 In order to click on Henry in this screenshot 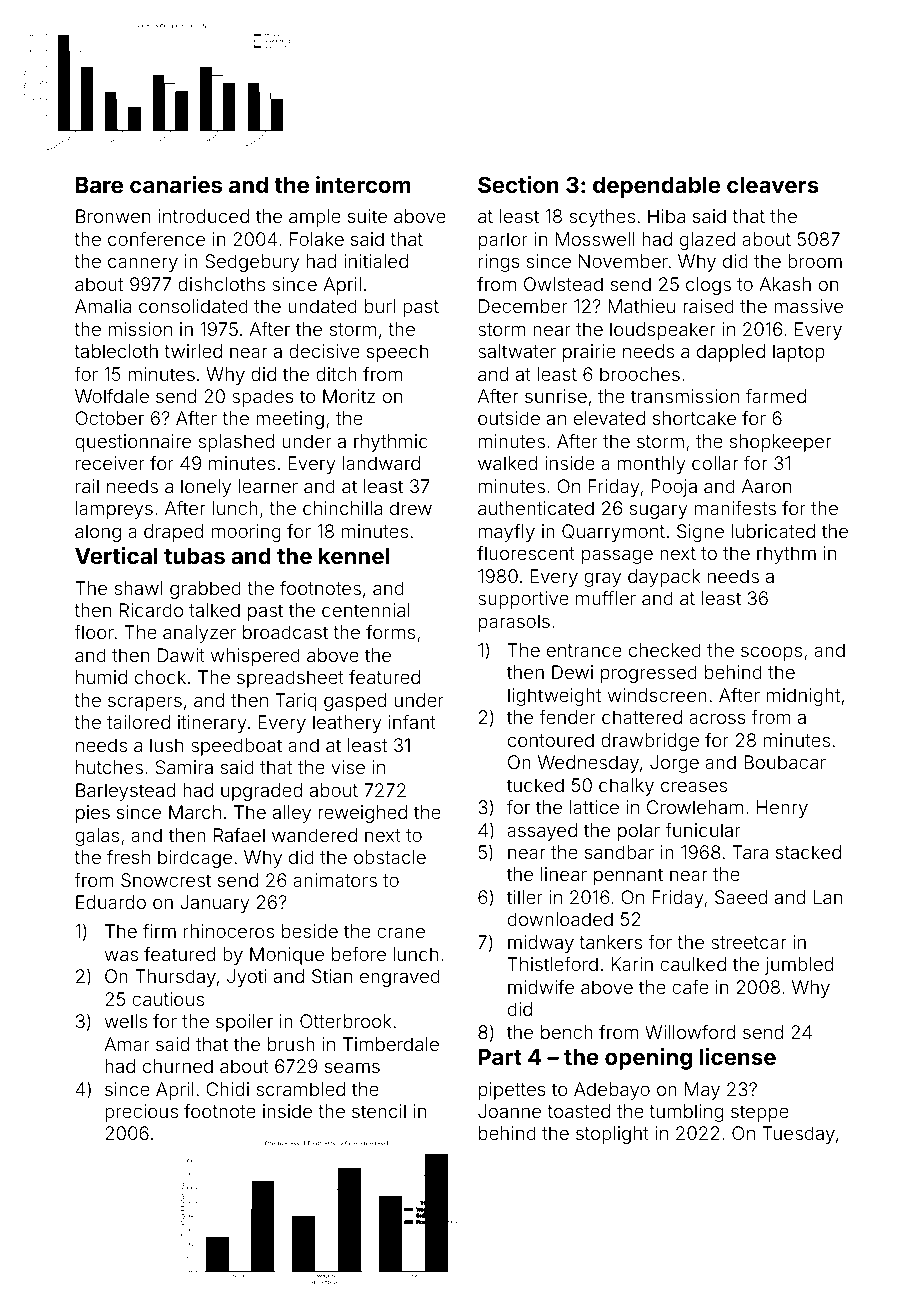, I will do `click(782, 809)`.
